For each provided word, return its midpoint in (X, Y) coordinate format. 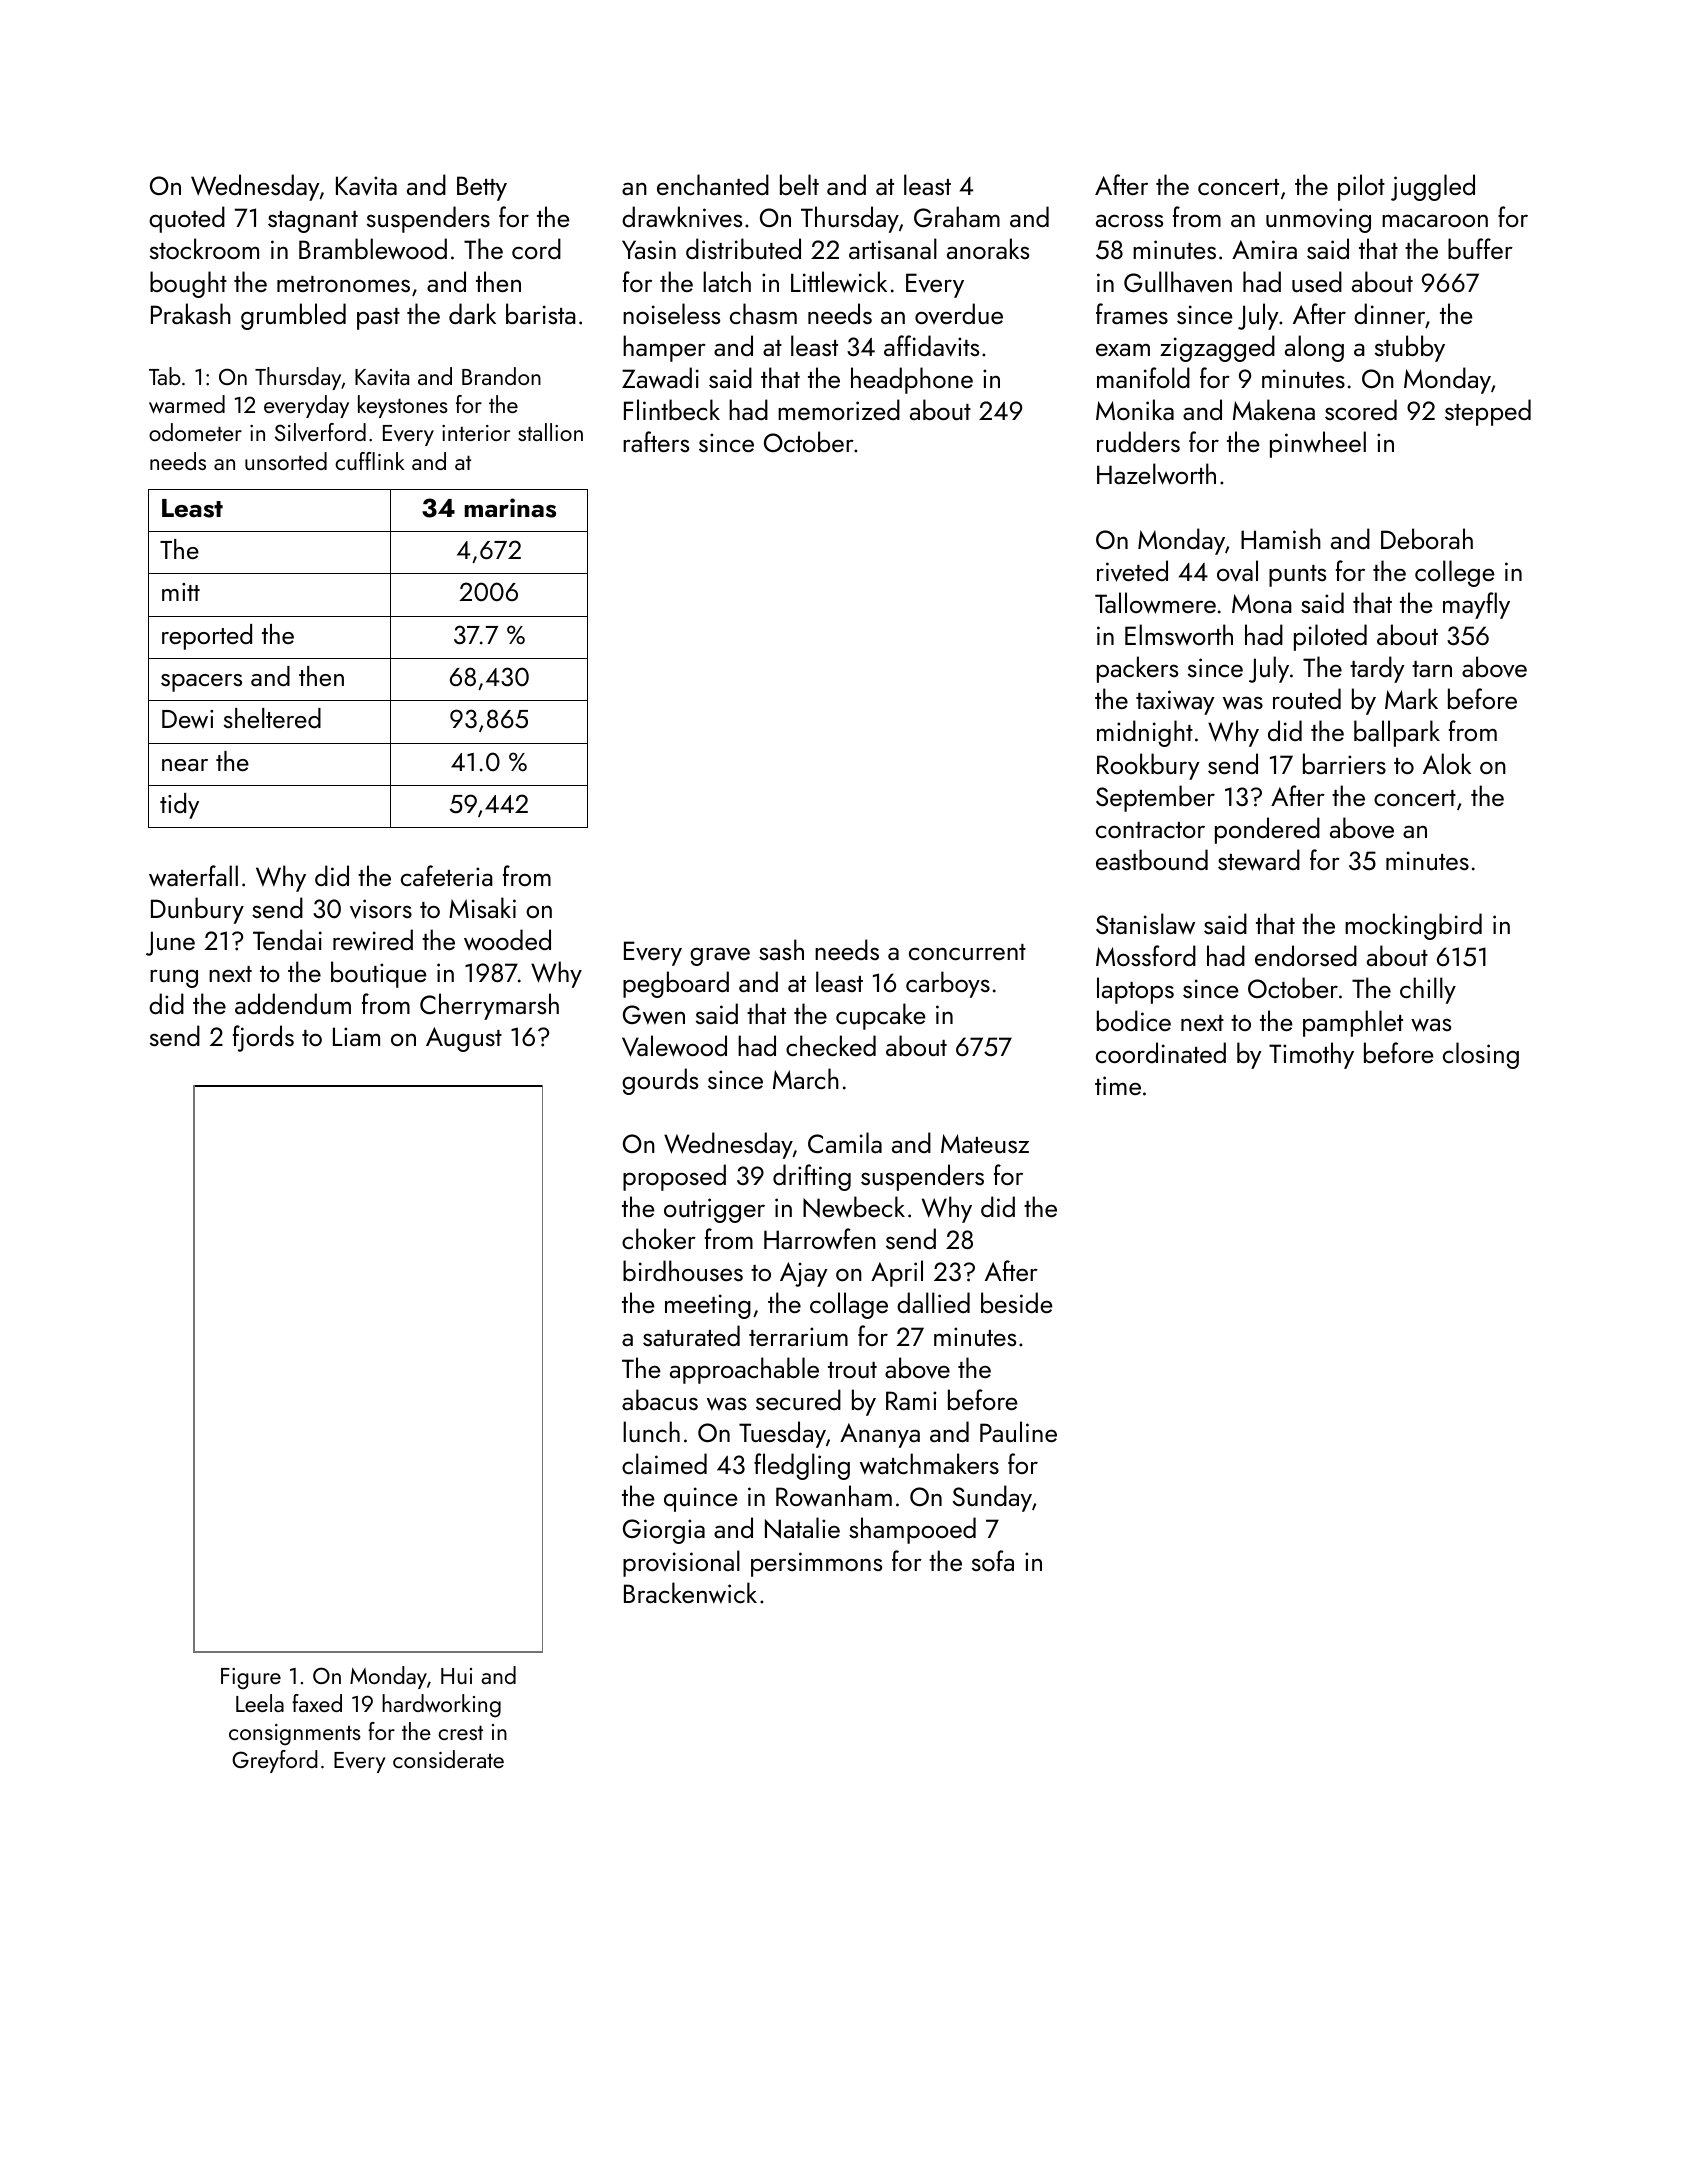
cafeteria (447, 875)
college (1455, 573)
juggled (1433, 187)
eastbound (1152, 859)
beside (1017, 1302)
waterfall (193, 876)
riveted (1132, 571)
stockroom (204, 248)
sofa (993, 1560)
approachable (744, 1370)
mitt (181, 592)
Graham (957, 216)
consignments (295, 1735)
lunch (651, 1431)
